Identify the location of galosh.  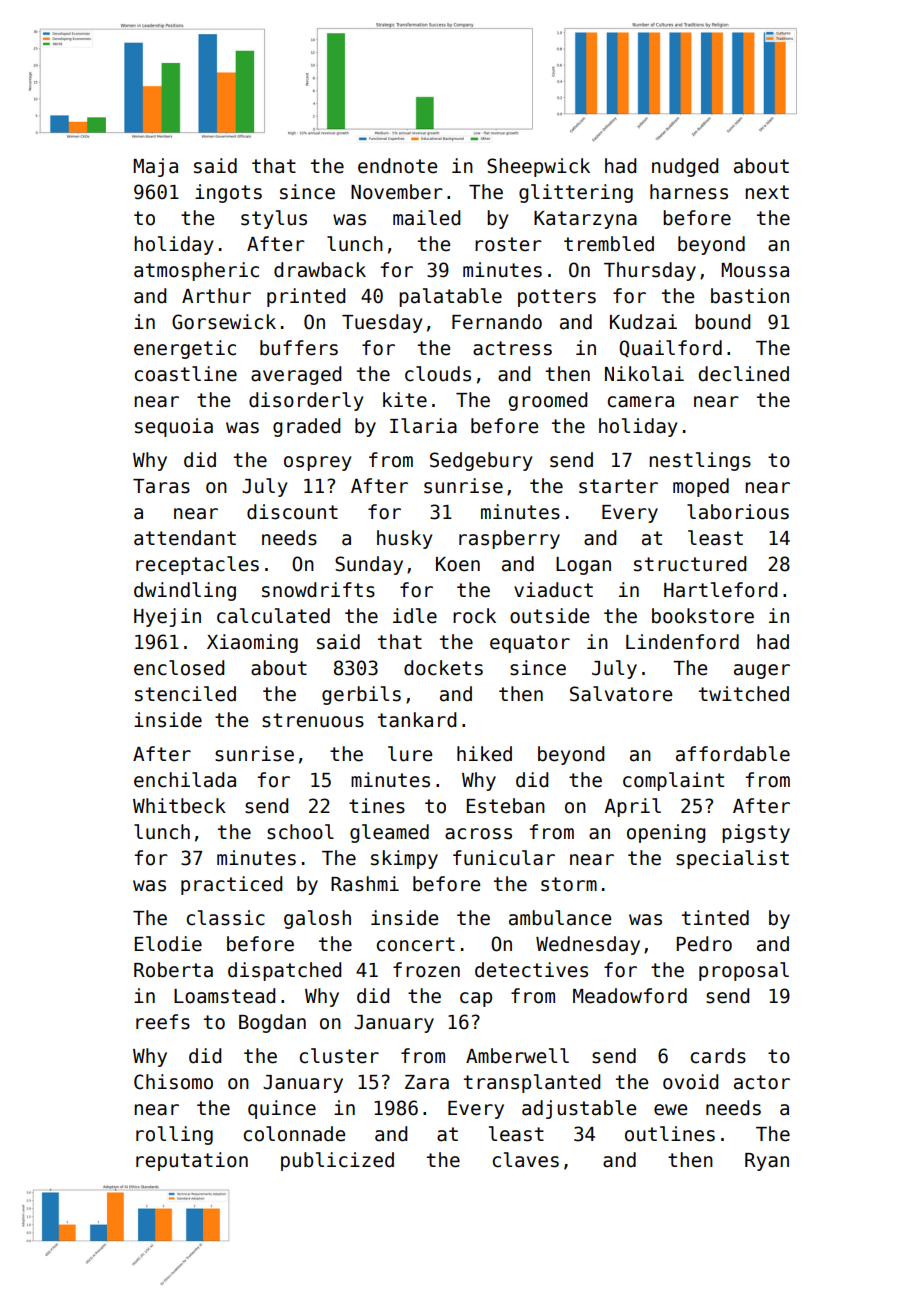
(317, 919).
